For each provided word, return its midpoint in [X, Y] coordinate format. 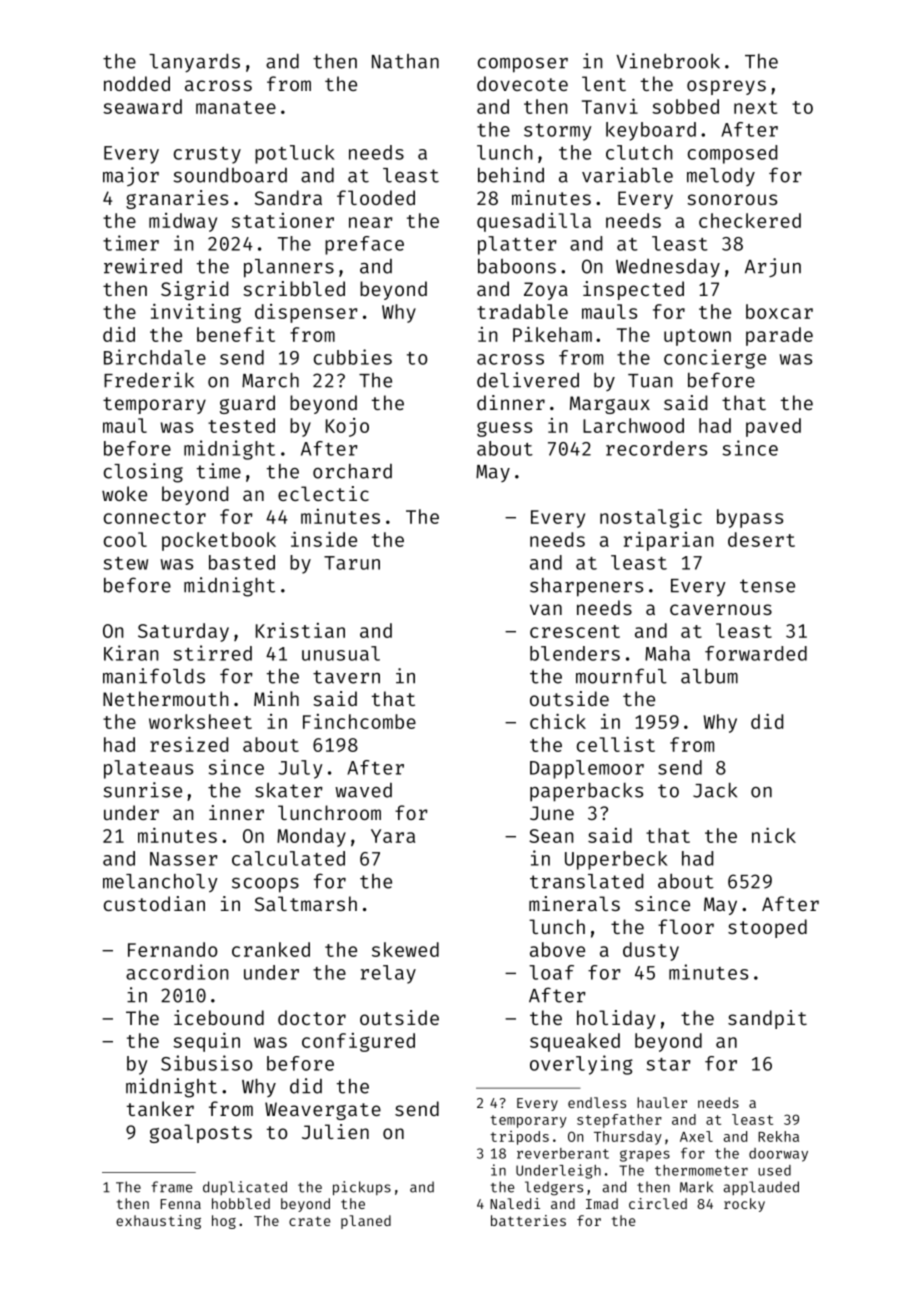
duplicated [245, 1188]
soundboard [230, 175]
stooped [767, 928]
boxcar [779, 311]
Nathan [405, 61]
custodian [154, 903]
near [370, 222]
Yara [393, 836]
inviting [196, 313]
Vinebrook [668, 61]
